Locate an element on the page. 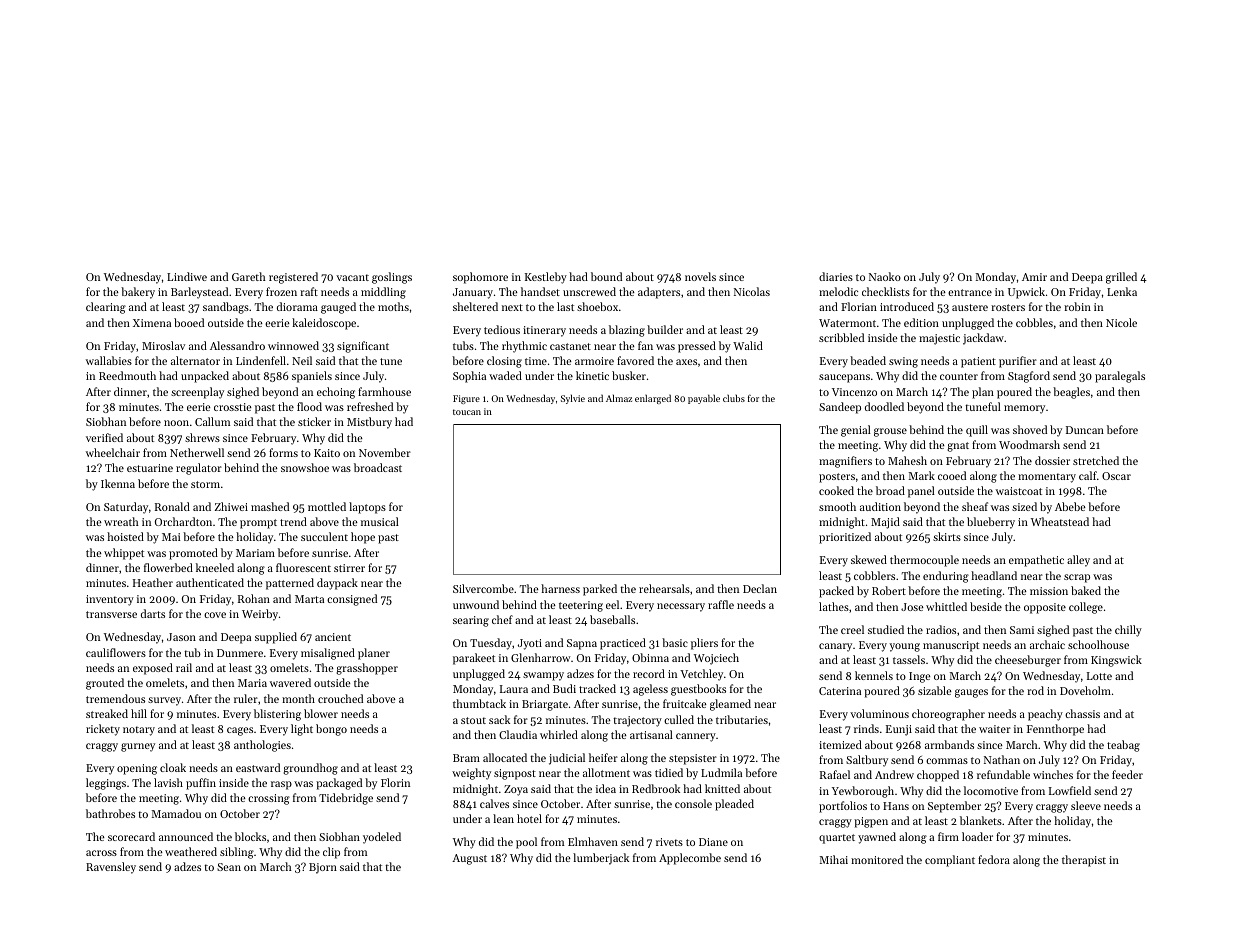 This page has width=1233, height=952. cannery is located at coordinates (696, 737).
